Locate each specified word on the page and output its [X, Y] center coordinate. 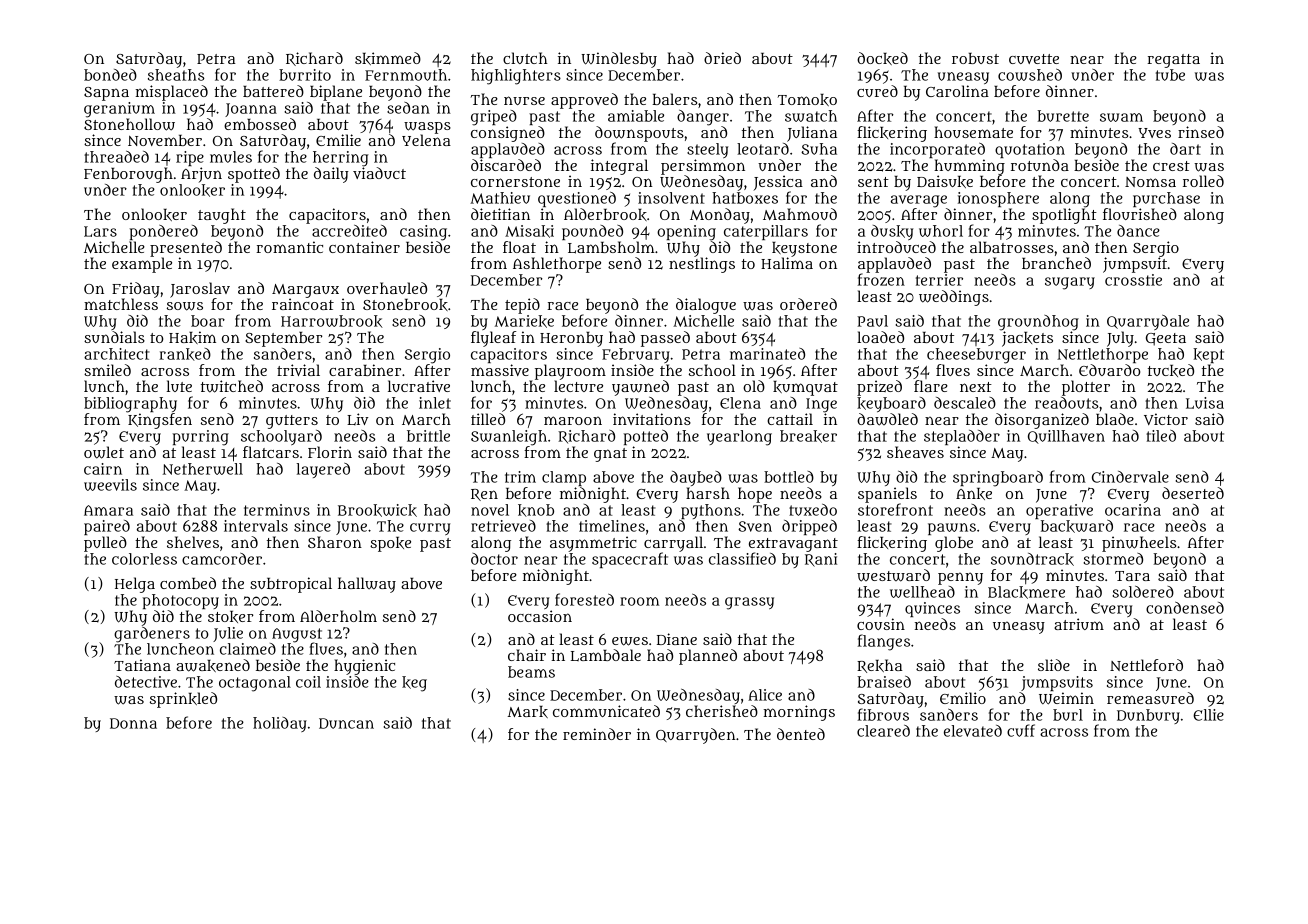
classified [742, 558]
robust [975, 58]
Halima [787, 263]
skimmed [388, 58]
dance [1138, 231]
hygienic [364, 667]
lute [179, 386]
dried [722, 58]
